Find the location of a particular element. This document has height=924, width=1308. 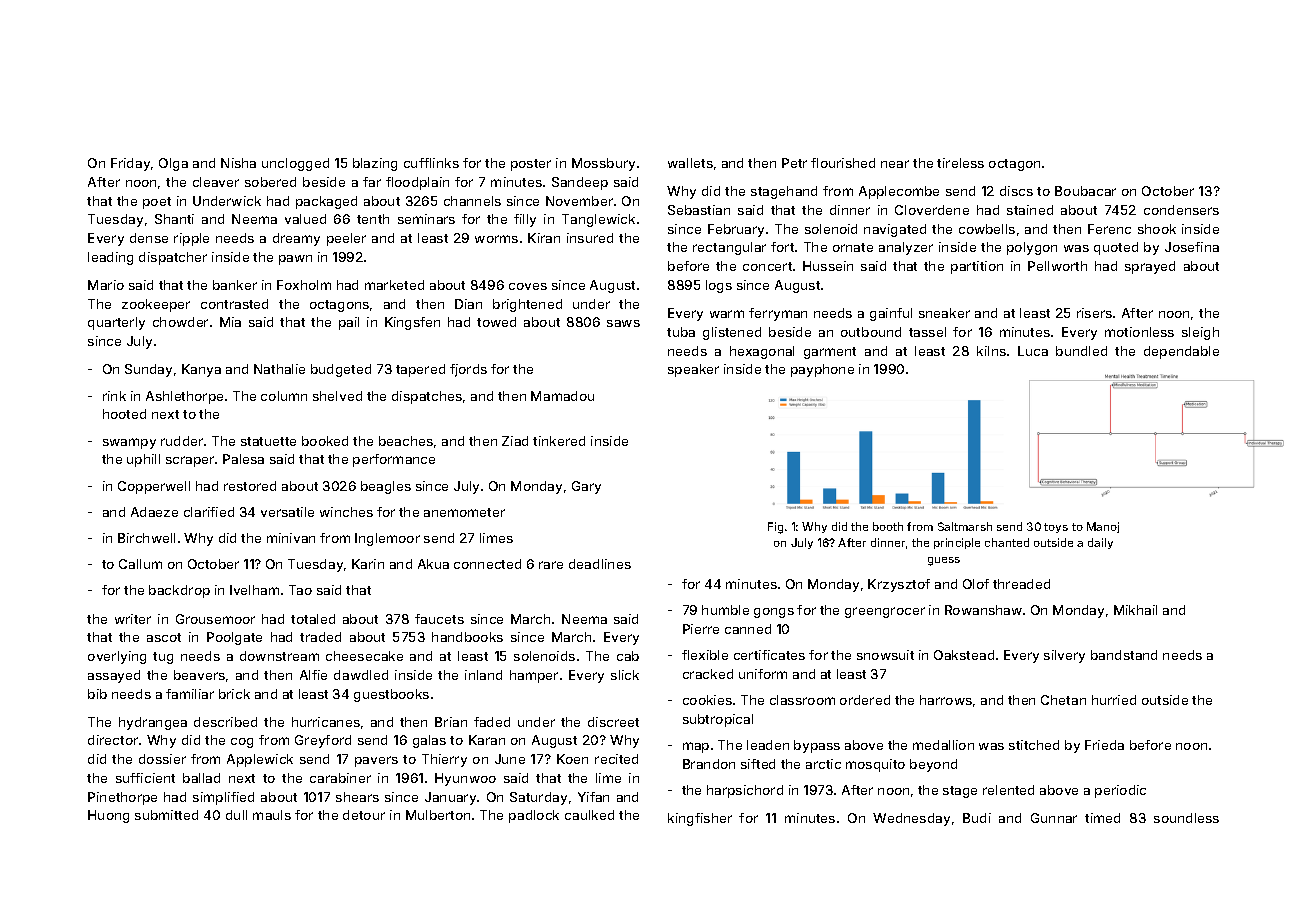

kingfisher is located at coordinates (700, 819).
